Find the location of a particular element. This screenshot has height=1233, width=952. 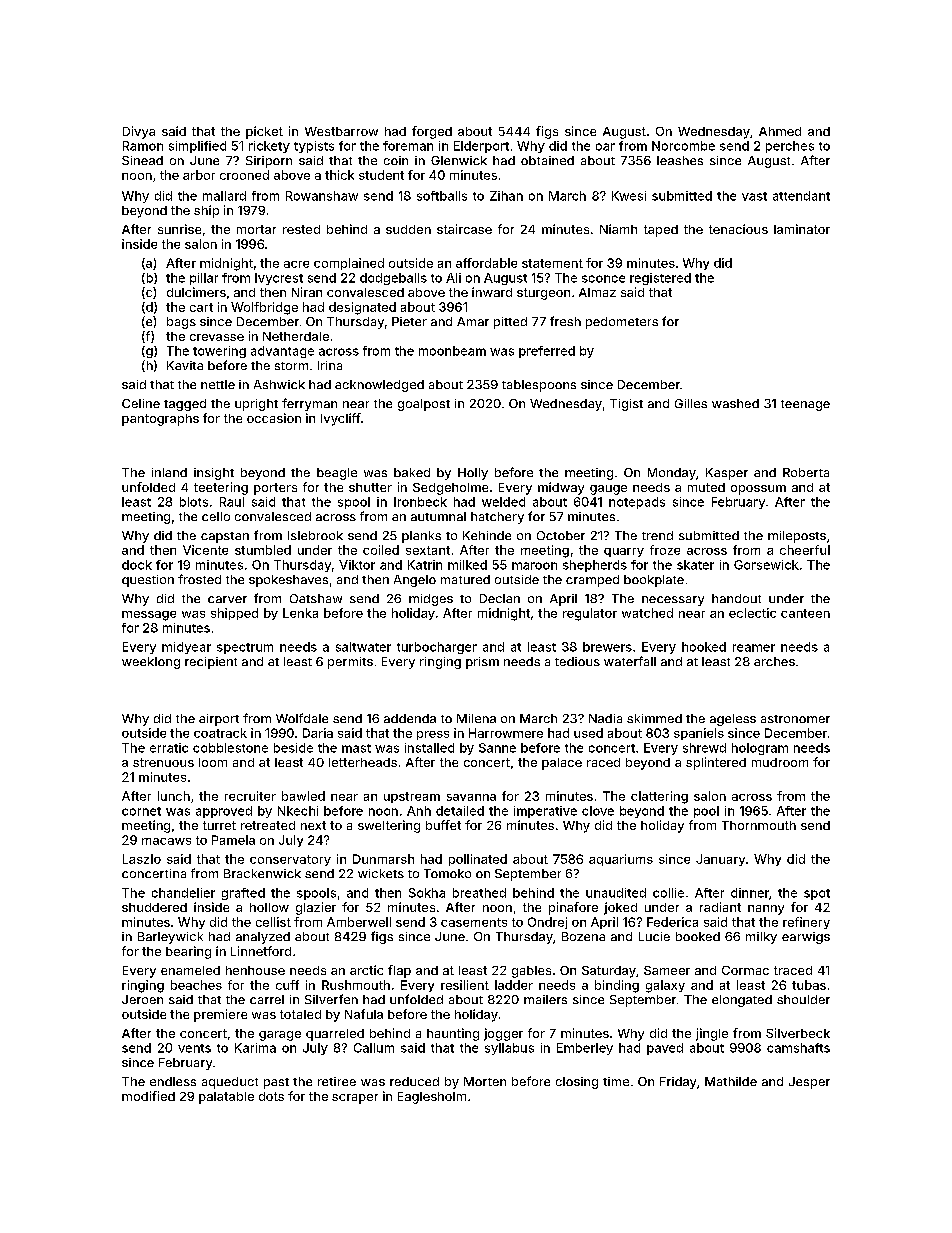

Norcombe is located at coordinates (683, 146).
